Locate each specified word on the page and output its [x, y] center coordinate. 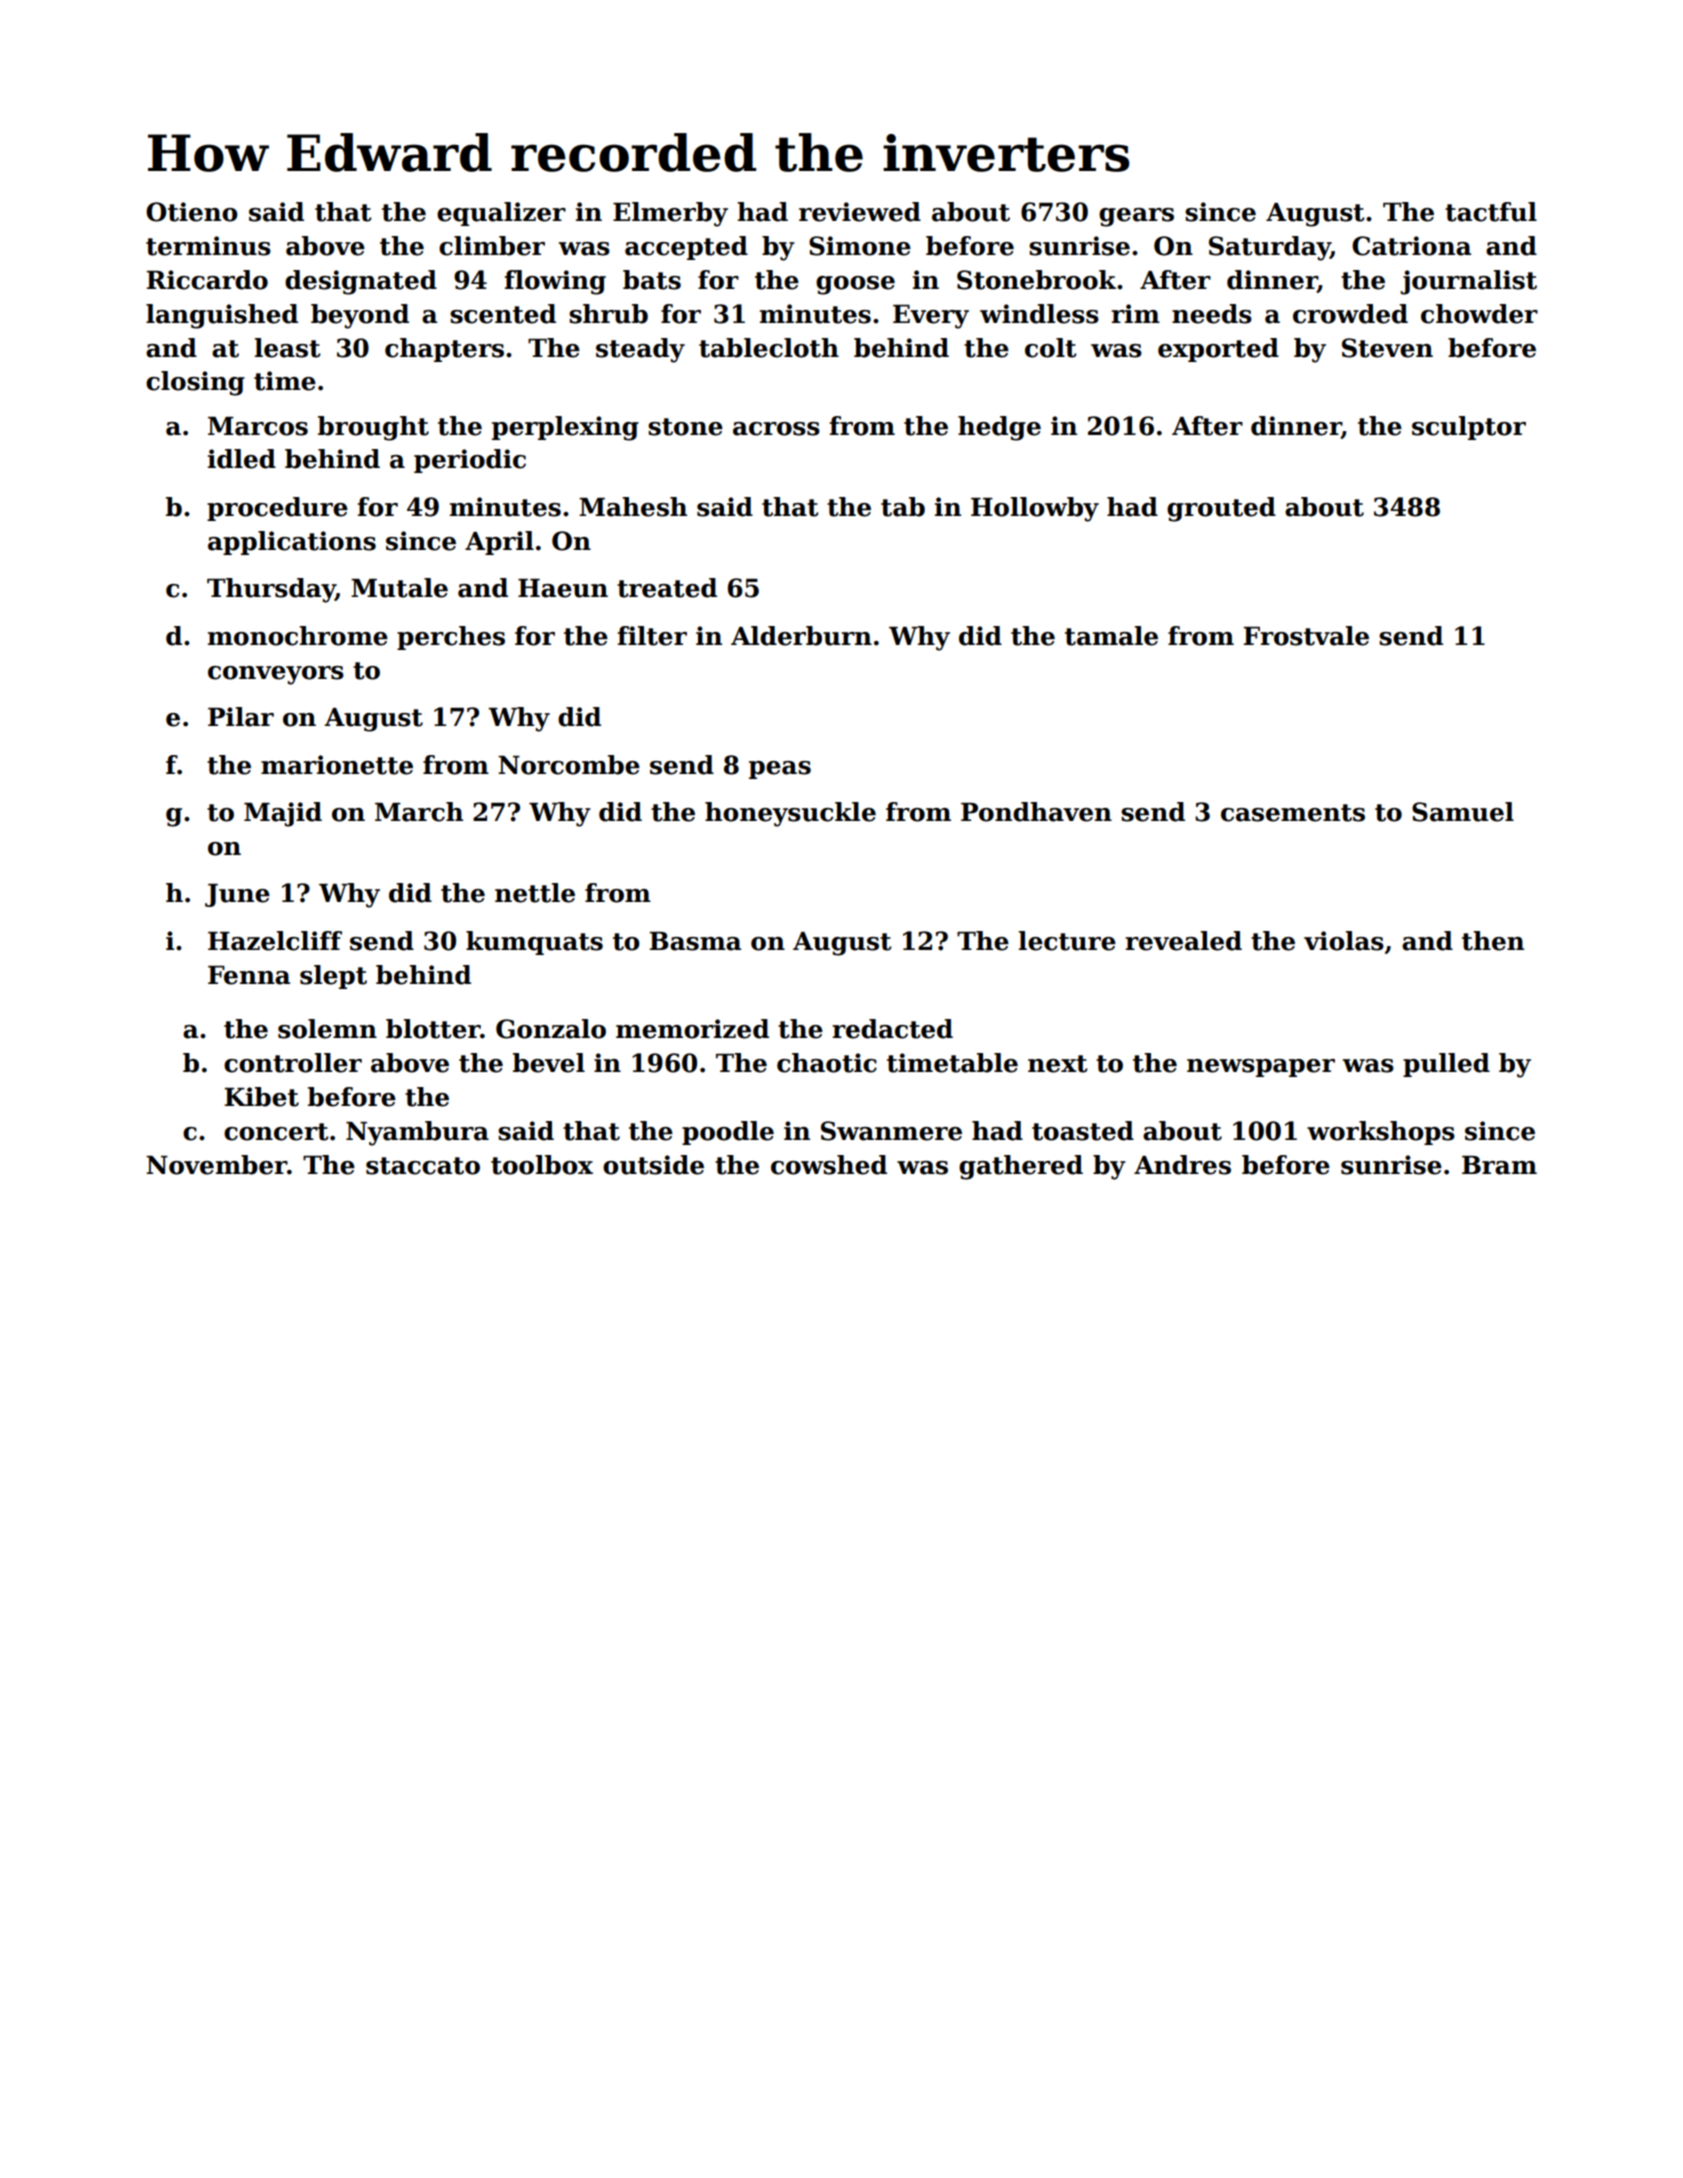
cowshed [829, 1165]
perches [451, 638]
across [776, 429]
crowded [1350, 314]
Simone [860, 246]
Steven [1387, 348]
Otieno [192, 212]
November [216, 1165]
